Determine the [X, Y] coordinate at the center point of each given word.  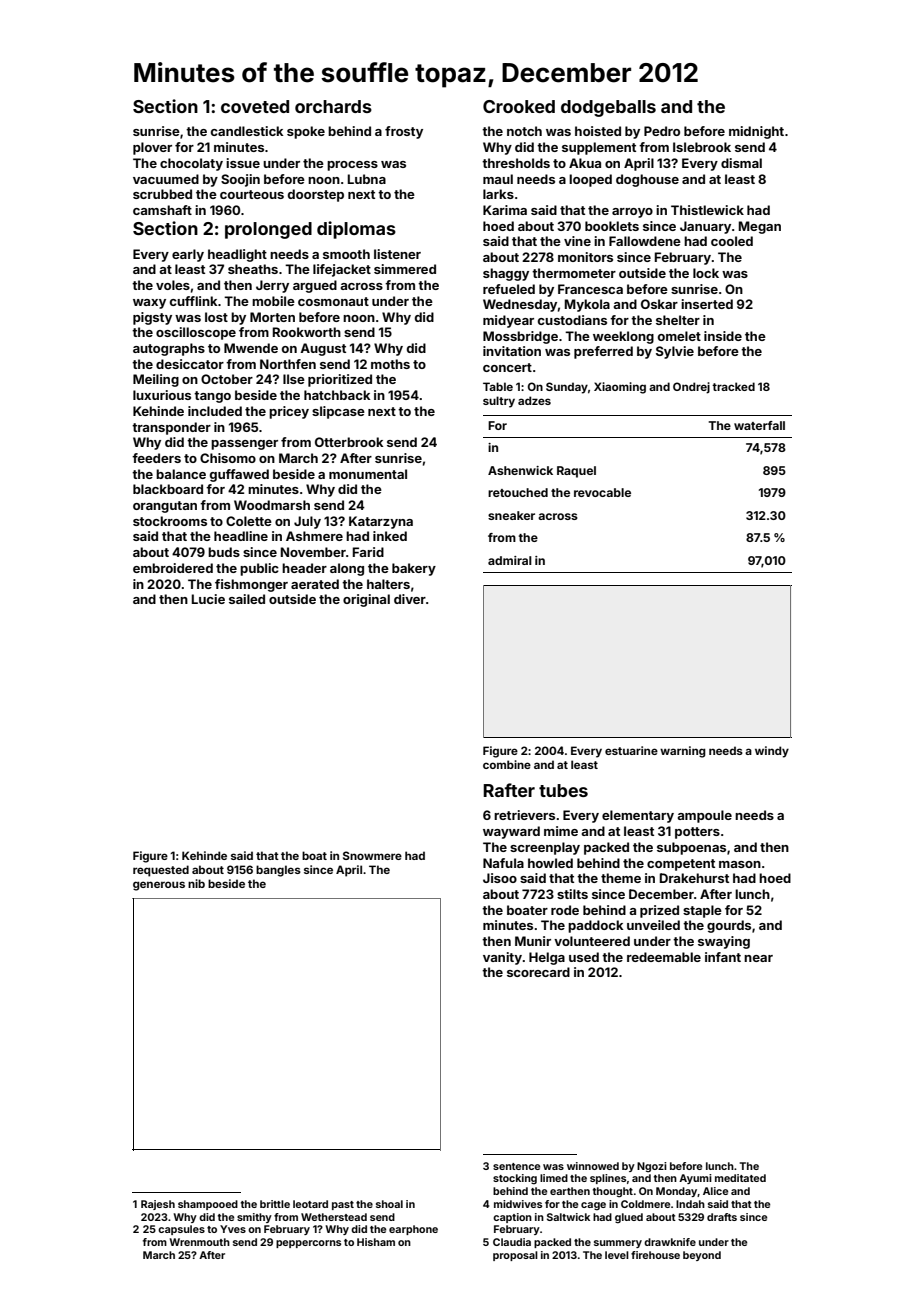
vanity [502, 958]
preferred [603, 352]
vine [577, 241]
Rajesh [158, 1205]
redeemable [664, 957]
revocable [602, 492]
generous [159, 886]
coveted [255, 106]
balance [181, 474]
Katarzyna [381, 522]
